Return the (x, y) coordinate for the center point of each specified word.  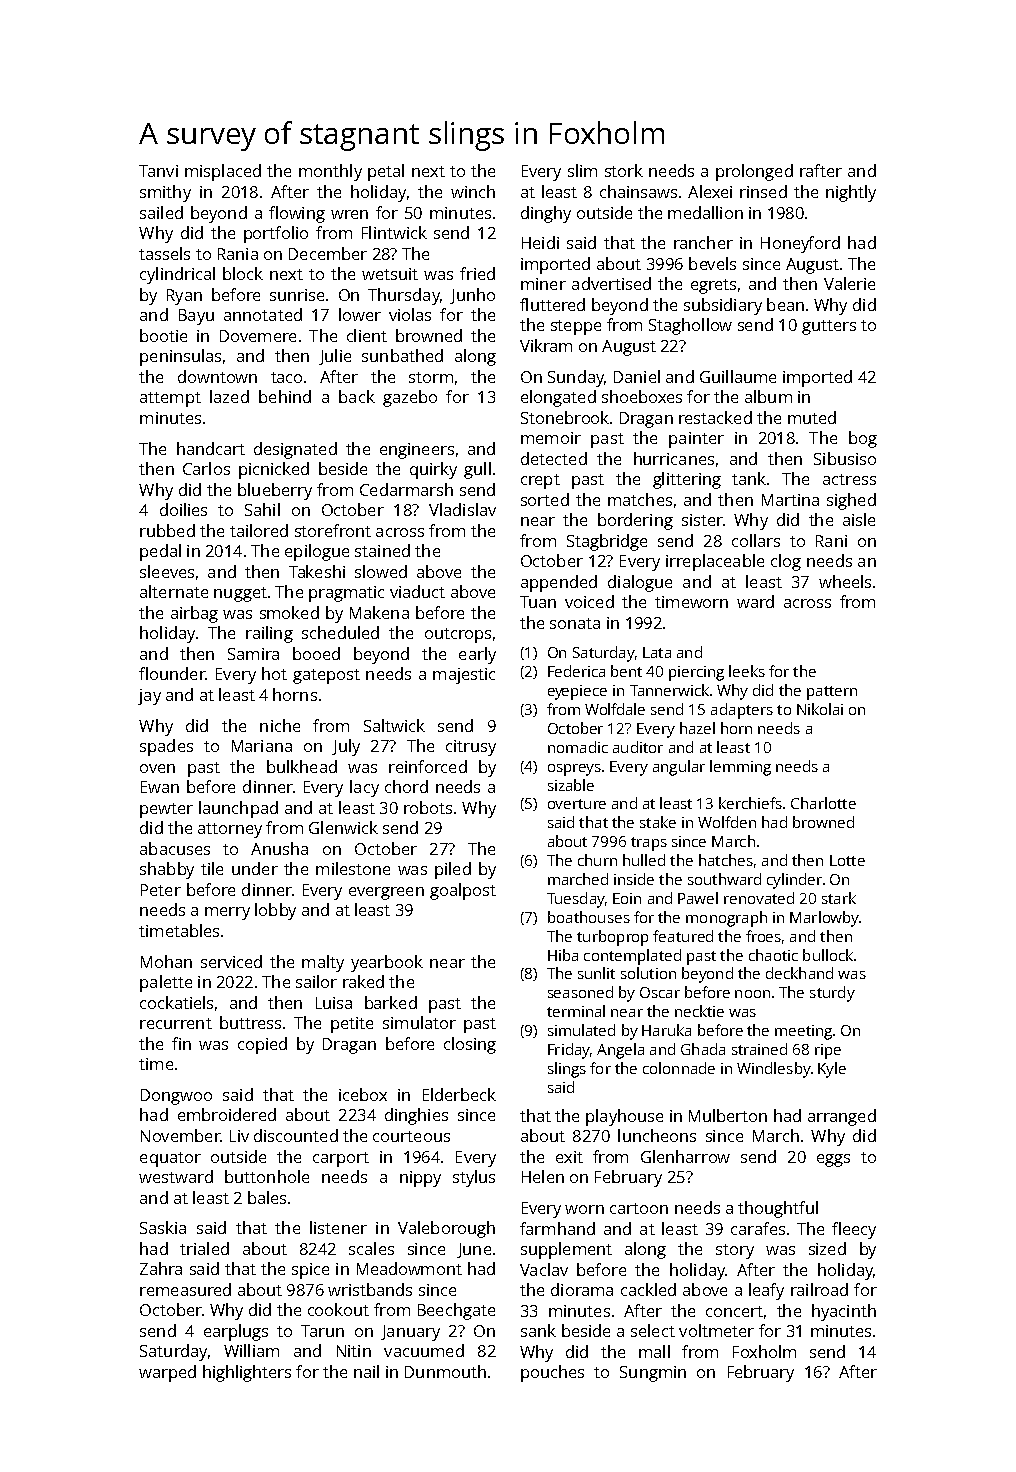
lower (360, 314)
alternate (174, 591)
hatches (726, 860)
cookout (338, 1309)
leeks (747, 671)
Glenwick (343, 827)
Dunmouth (445, 1371)
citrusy (471, 748)
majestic (464, 676)
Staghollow (690, 326)
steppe (576, 327)
